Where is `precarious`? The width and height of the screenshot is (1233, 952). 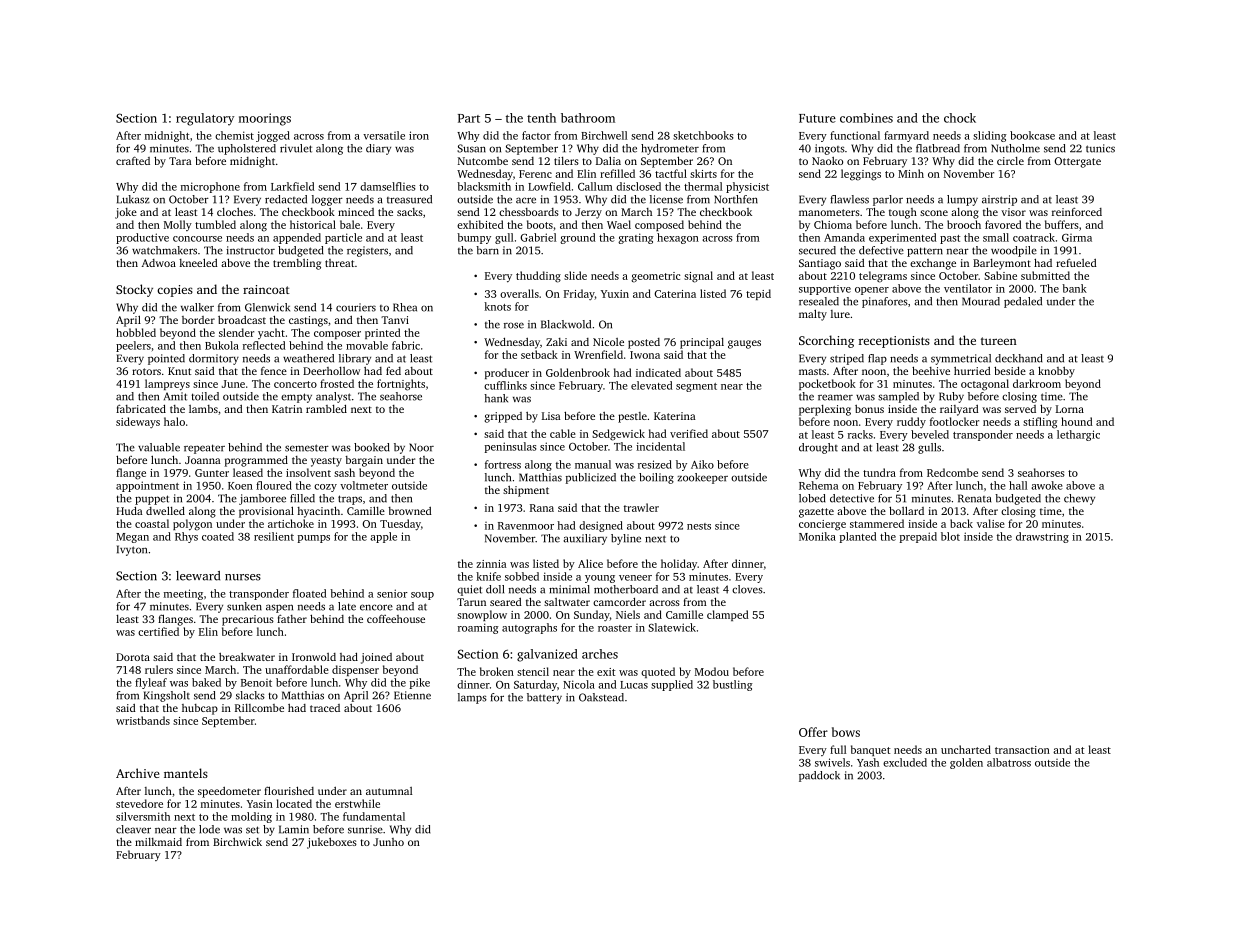
precarious is located at coordinates (248, 620).
